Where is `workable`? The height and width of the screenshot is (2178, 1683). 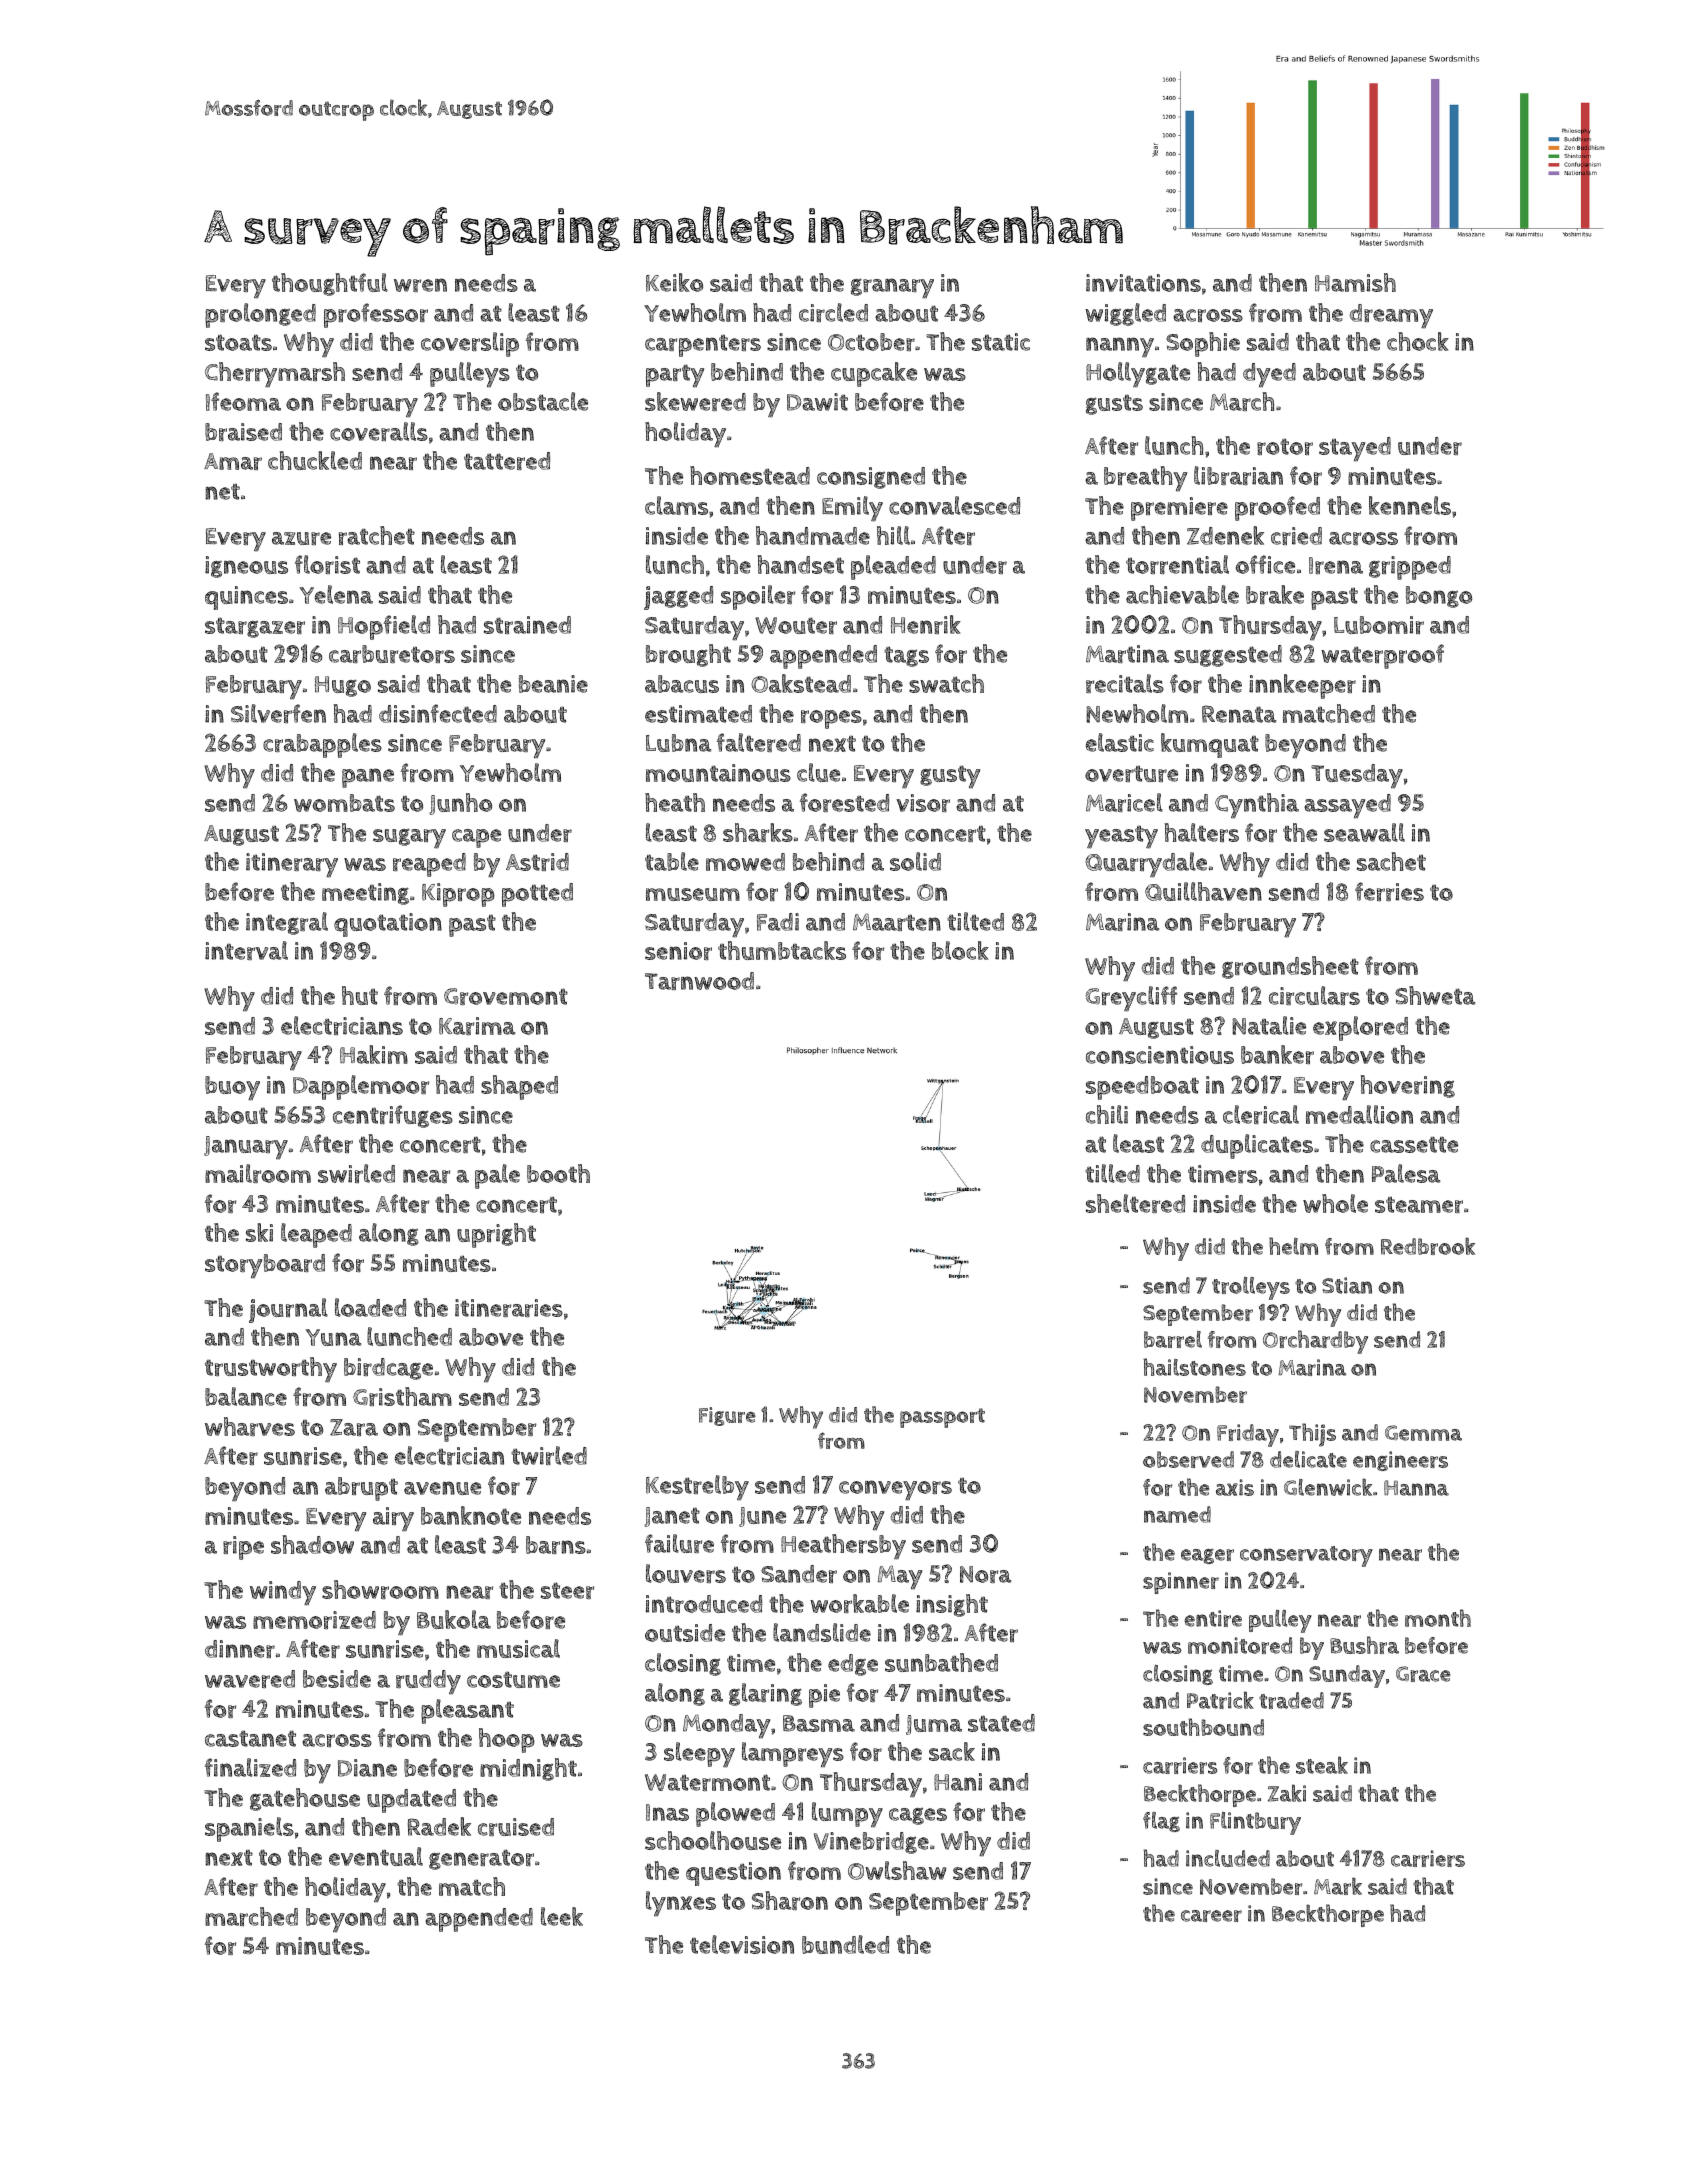 workable is located at coordinates (859, 1603).
